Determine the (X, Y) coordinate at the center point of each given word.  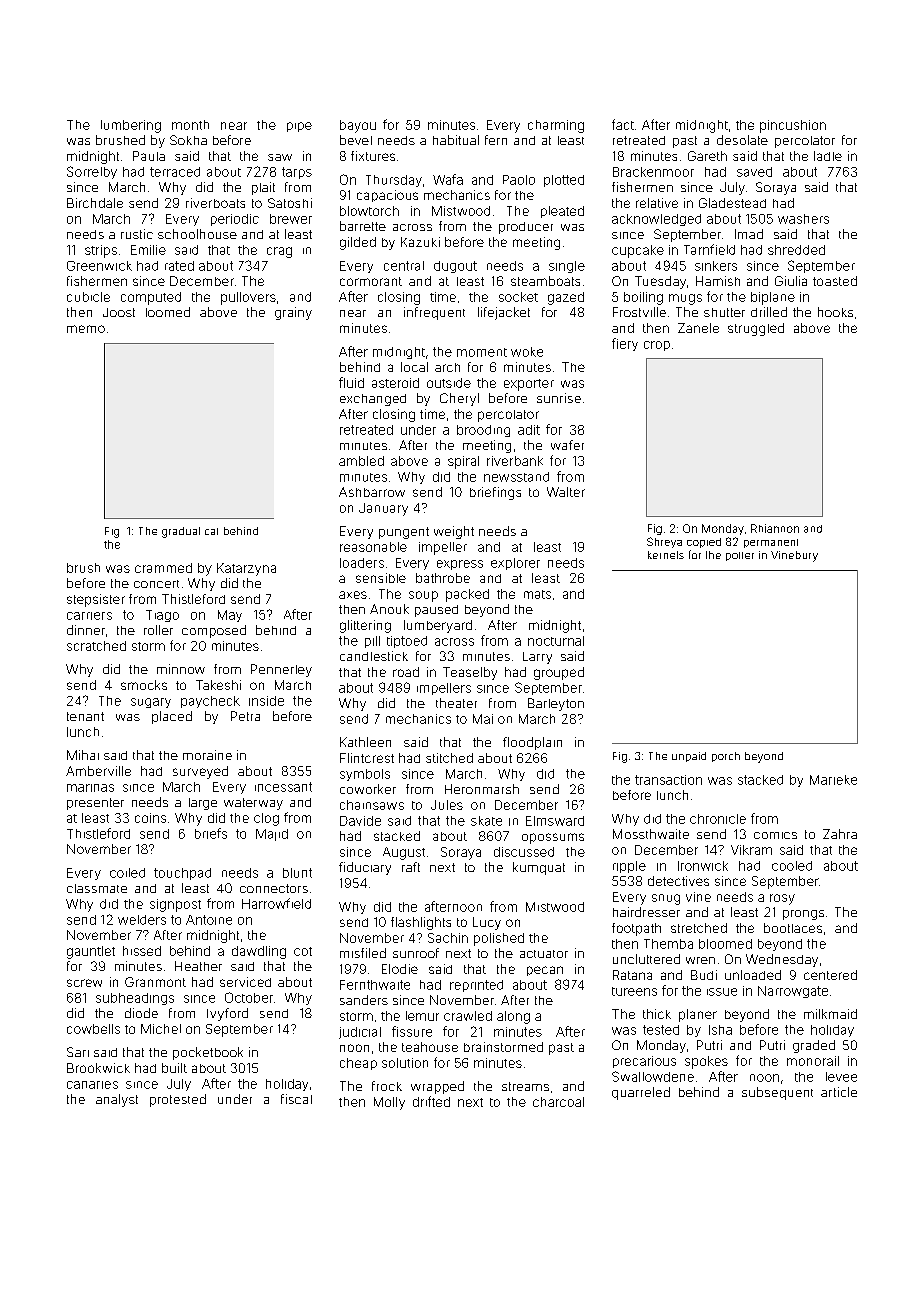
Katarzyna (246, 569)
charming (556, 126)
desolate (742, 140)
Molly (389, 1103)
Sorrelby (92, 172)
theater (456, 703)
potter (740, 556)
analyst (117, 1100)
